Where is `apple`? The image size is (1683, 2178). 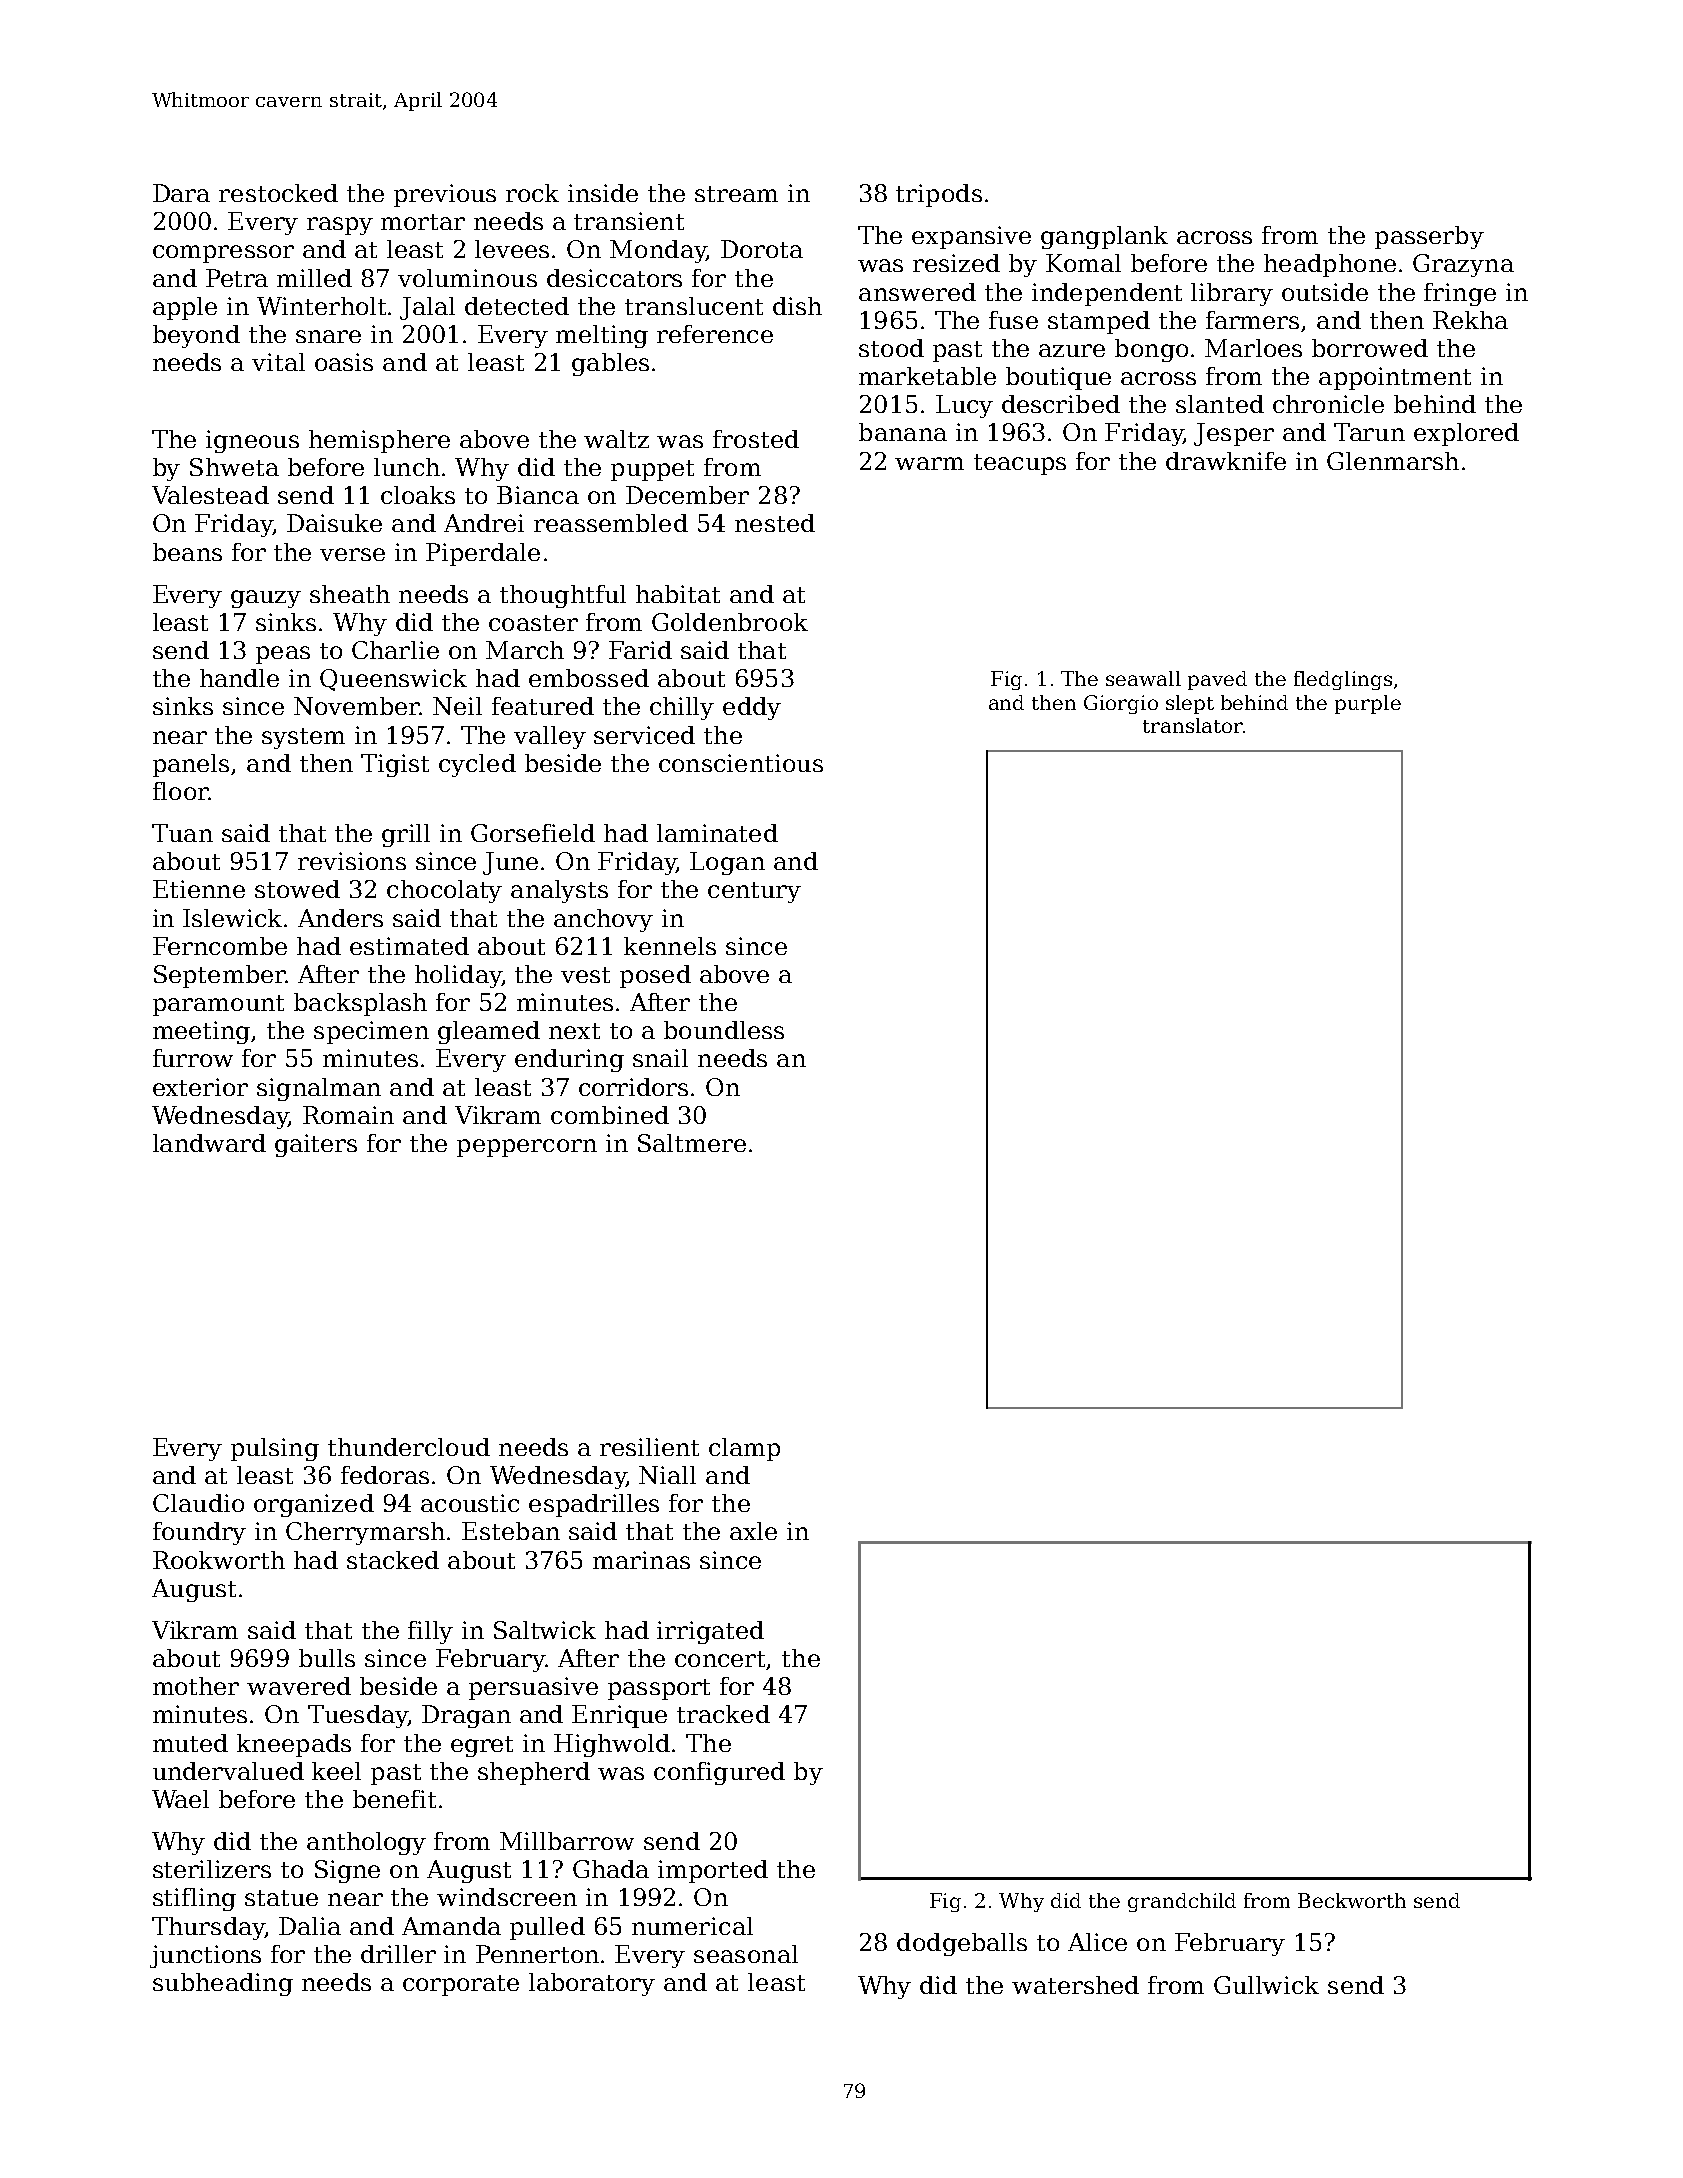
apple is located at coordinates (185, 308).
